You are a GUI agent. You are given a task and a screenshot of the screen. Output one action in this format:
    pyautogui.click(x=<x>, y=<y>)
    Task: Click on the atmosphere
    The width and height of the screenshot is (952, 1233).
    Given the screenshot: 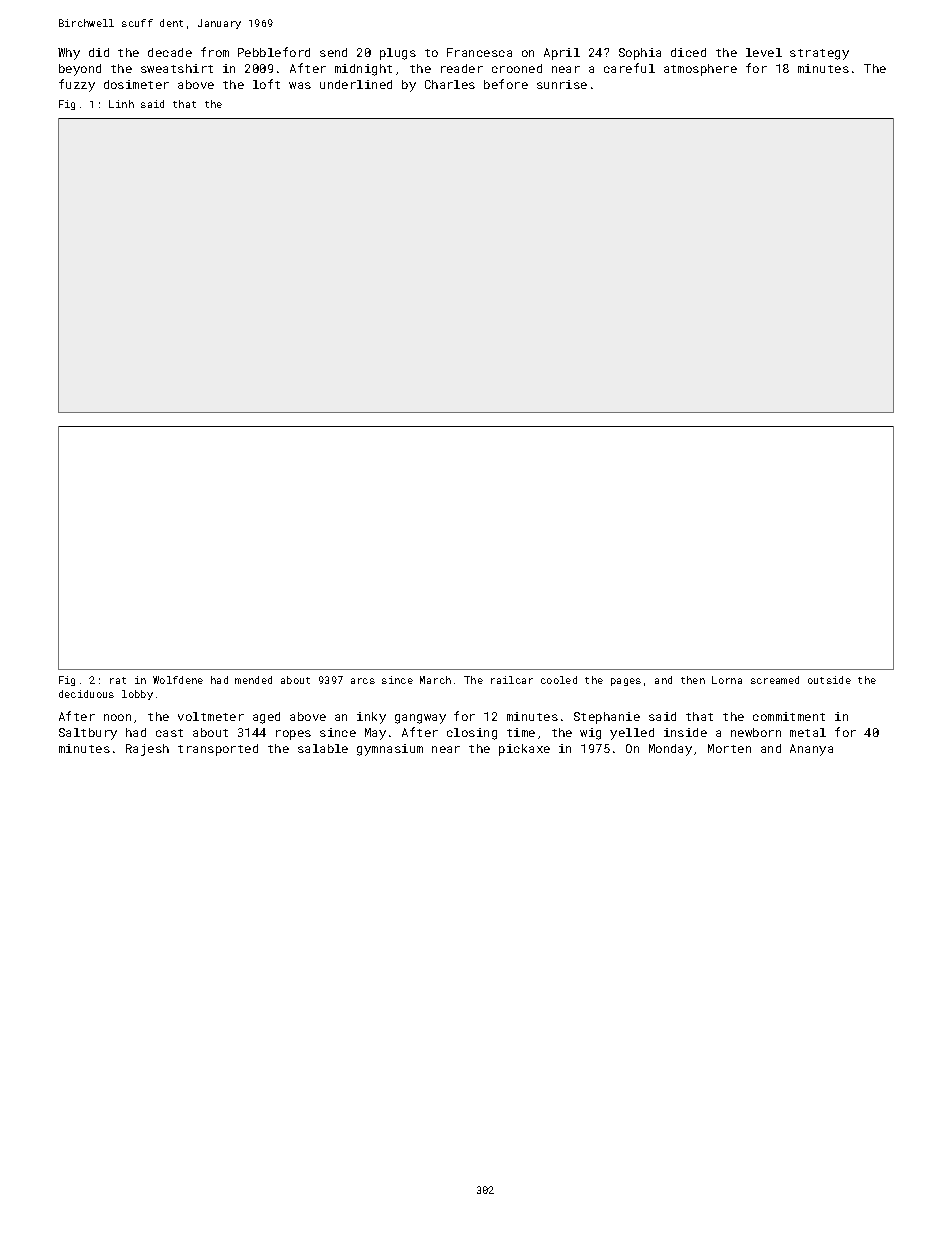 What is the action you would take?
    pyautogui.click(x=700, y=70)
